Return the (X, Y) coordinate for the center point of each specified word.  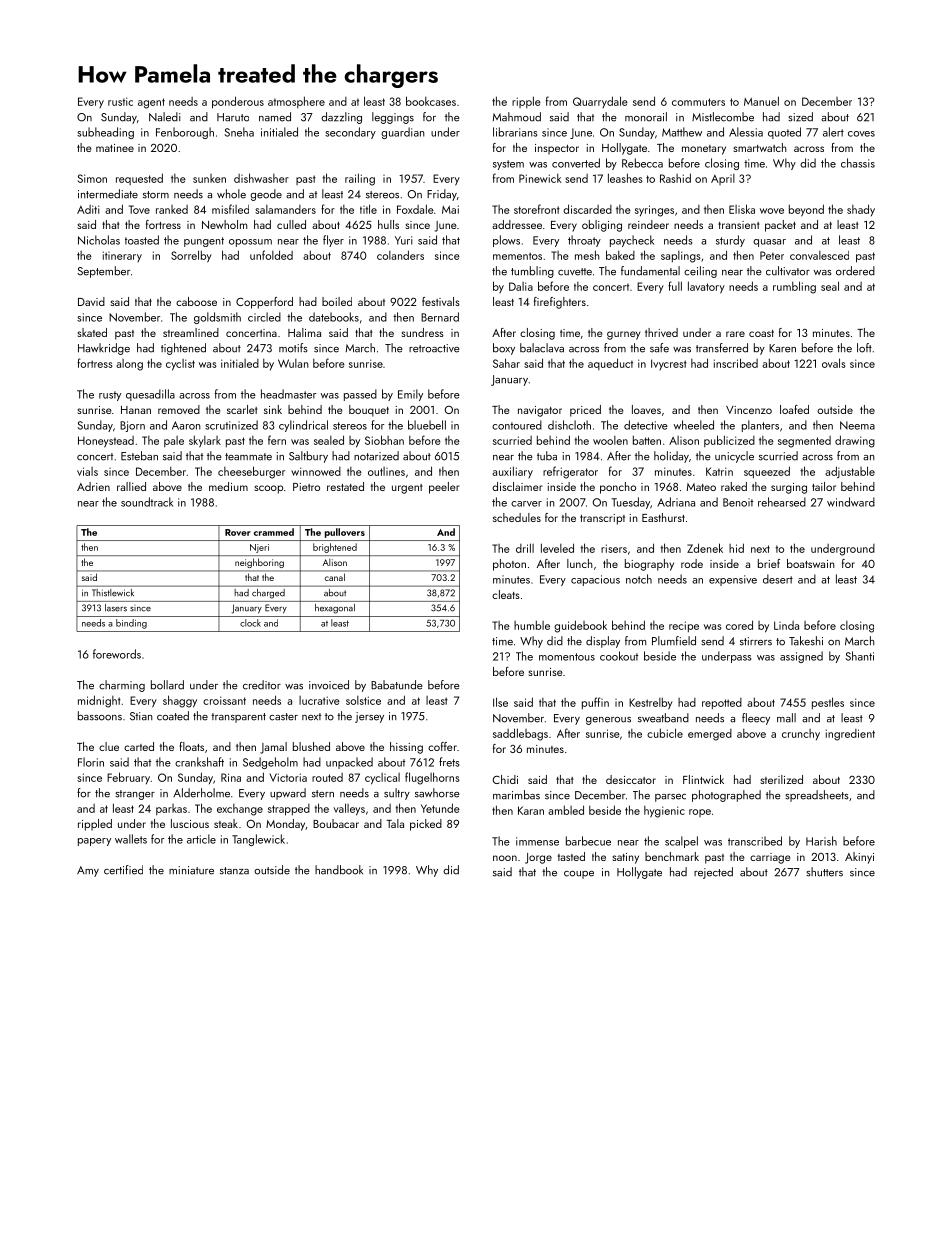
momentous (567, 657)
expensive (733, 580)
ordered (855, 271)
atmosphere (296, 102)
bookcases (431, 101)
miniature (191, 870)
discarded (587, 209)
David (91, 301)
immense (537, 841)
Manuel (761, 101)
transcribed (755, 841)
